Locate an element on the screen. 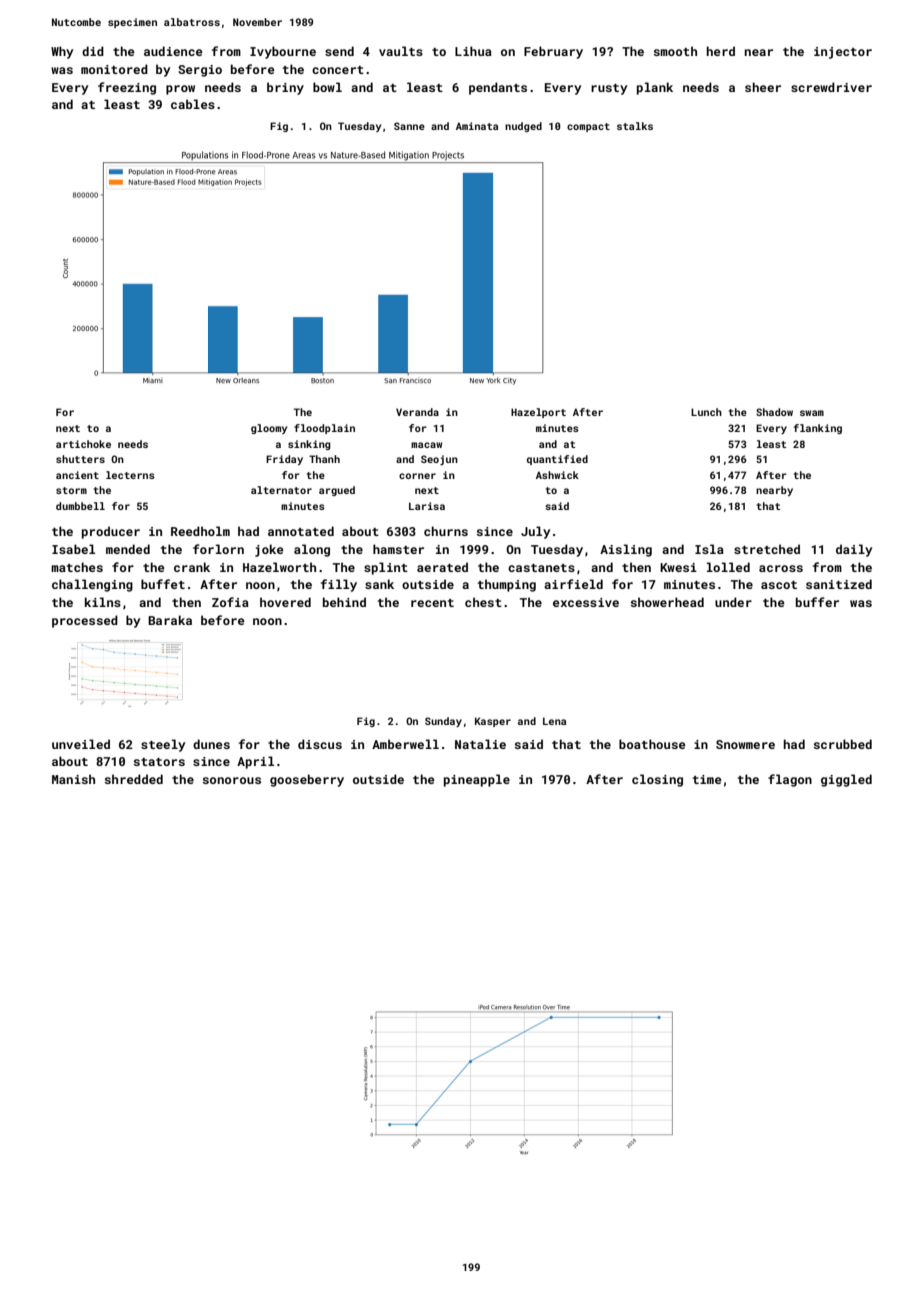 The width and height of the screenshot is (924, 1308). scrubbed is located at coordinates (843, 744).
